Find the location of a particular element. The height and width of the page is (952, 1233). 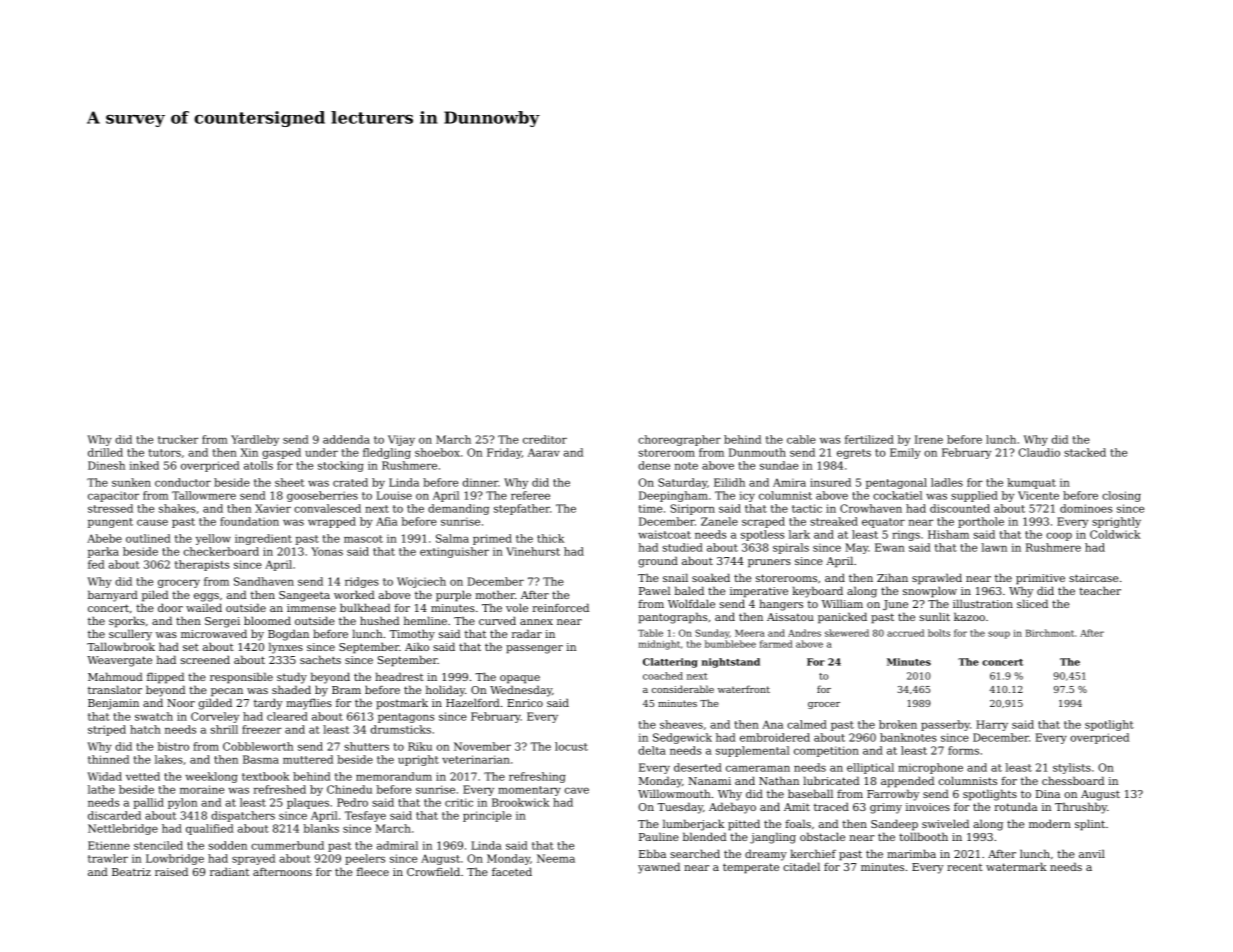

Enrico is located at coordinates (525, 703).
